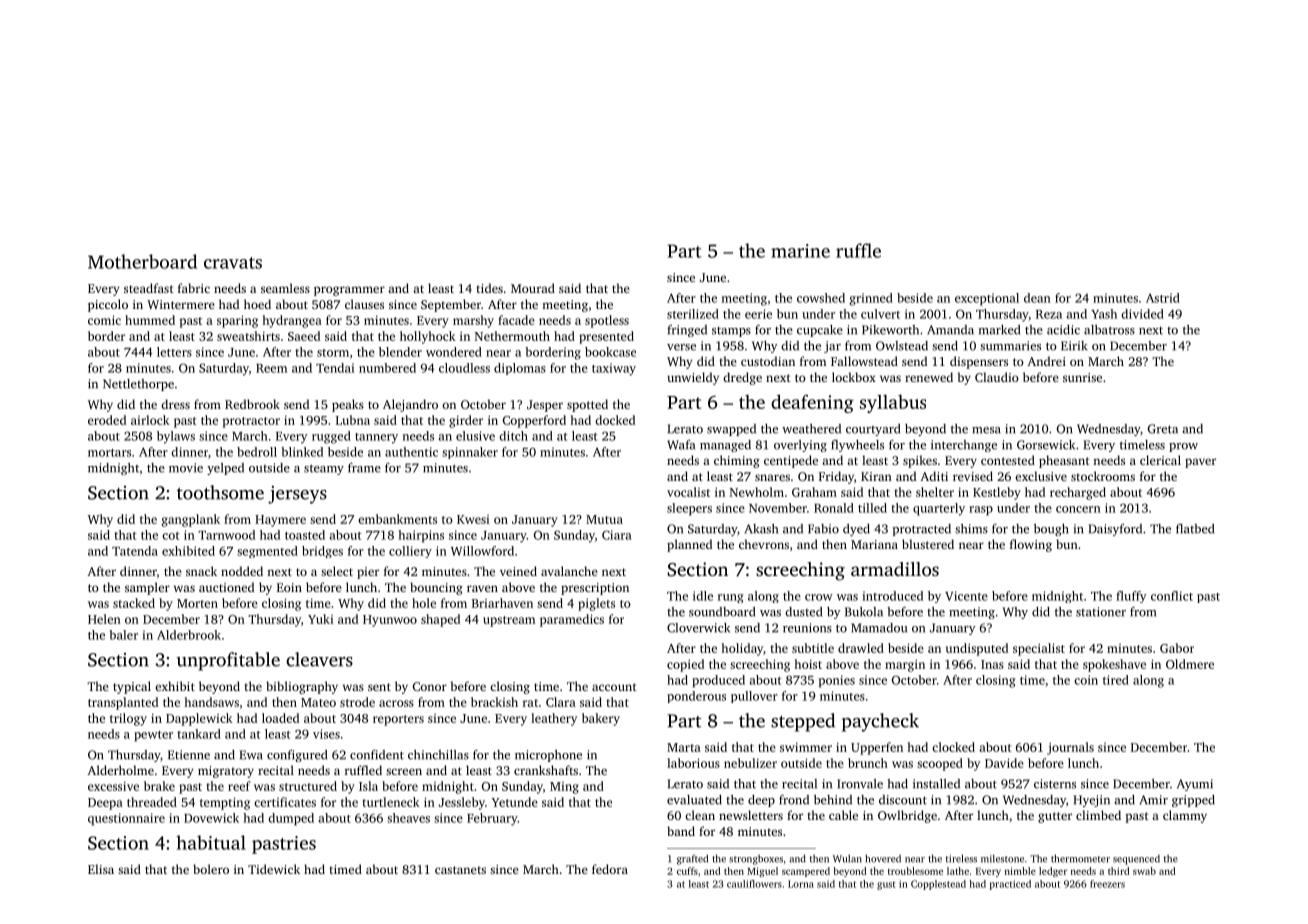 Image resolution: width=1308 pixels, height=924 pixels. I want to click on cravats, so click(233, 263).
